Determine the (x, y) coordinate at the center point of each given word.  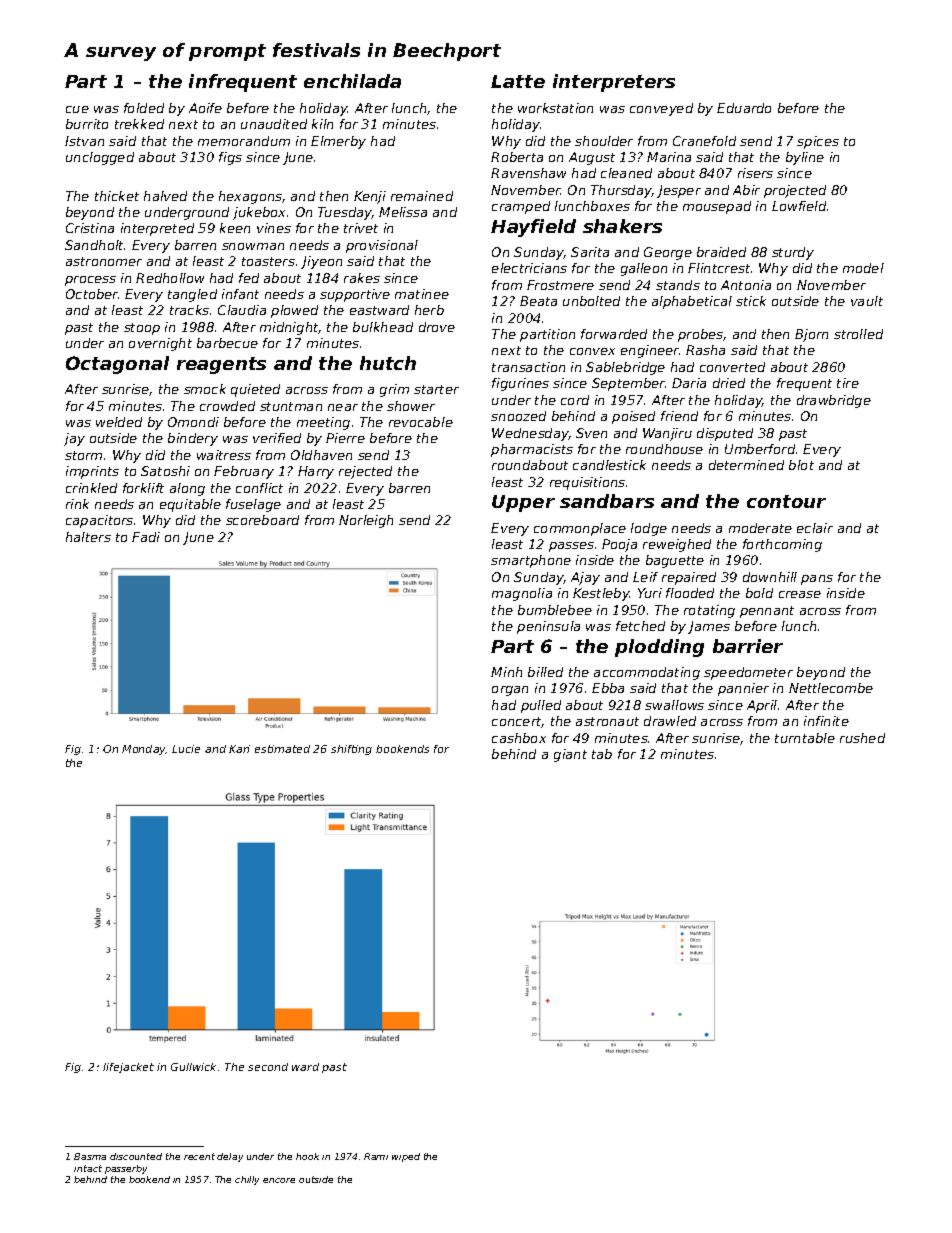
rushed (862, 738)
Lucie (186, 749)
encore (279, 1180)
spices (818, 142)
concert (517, 722)
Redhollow (170, 278)
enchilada (352, 81)
